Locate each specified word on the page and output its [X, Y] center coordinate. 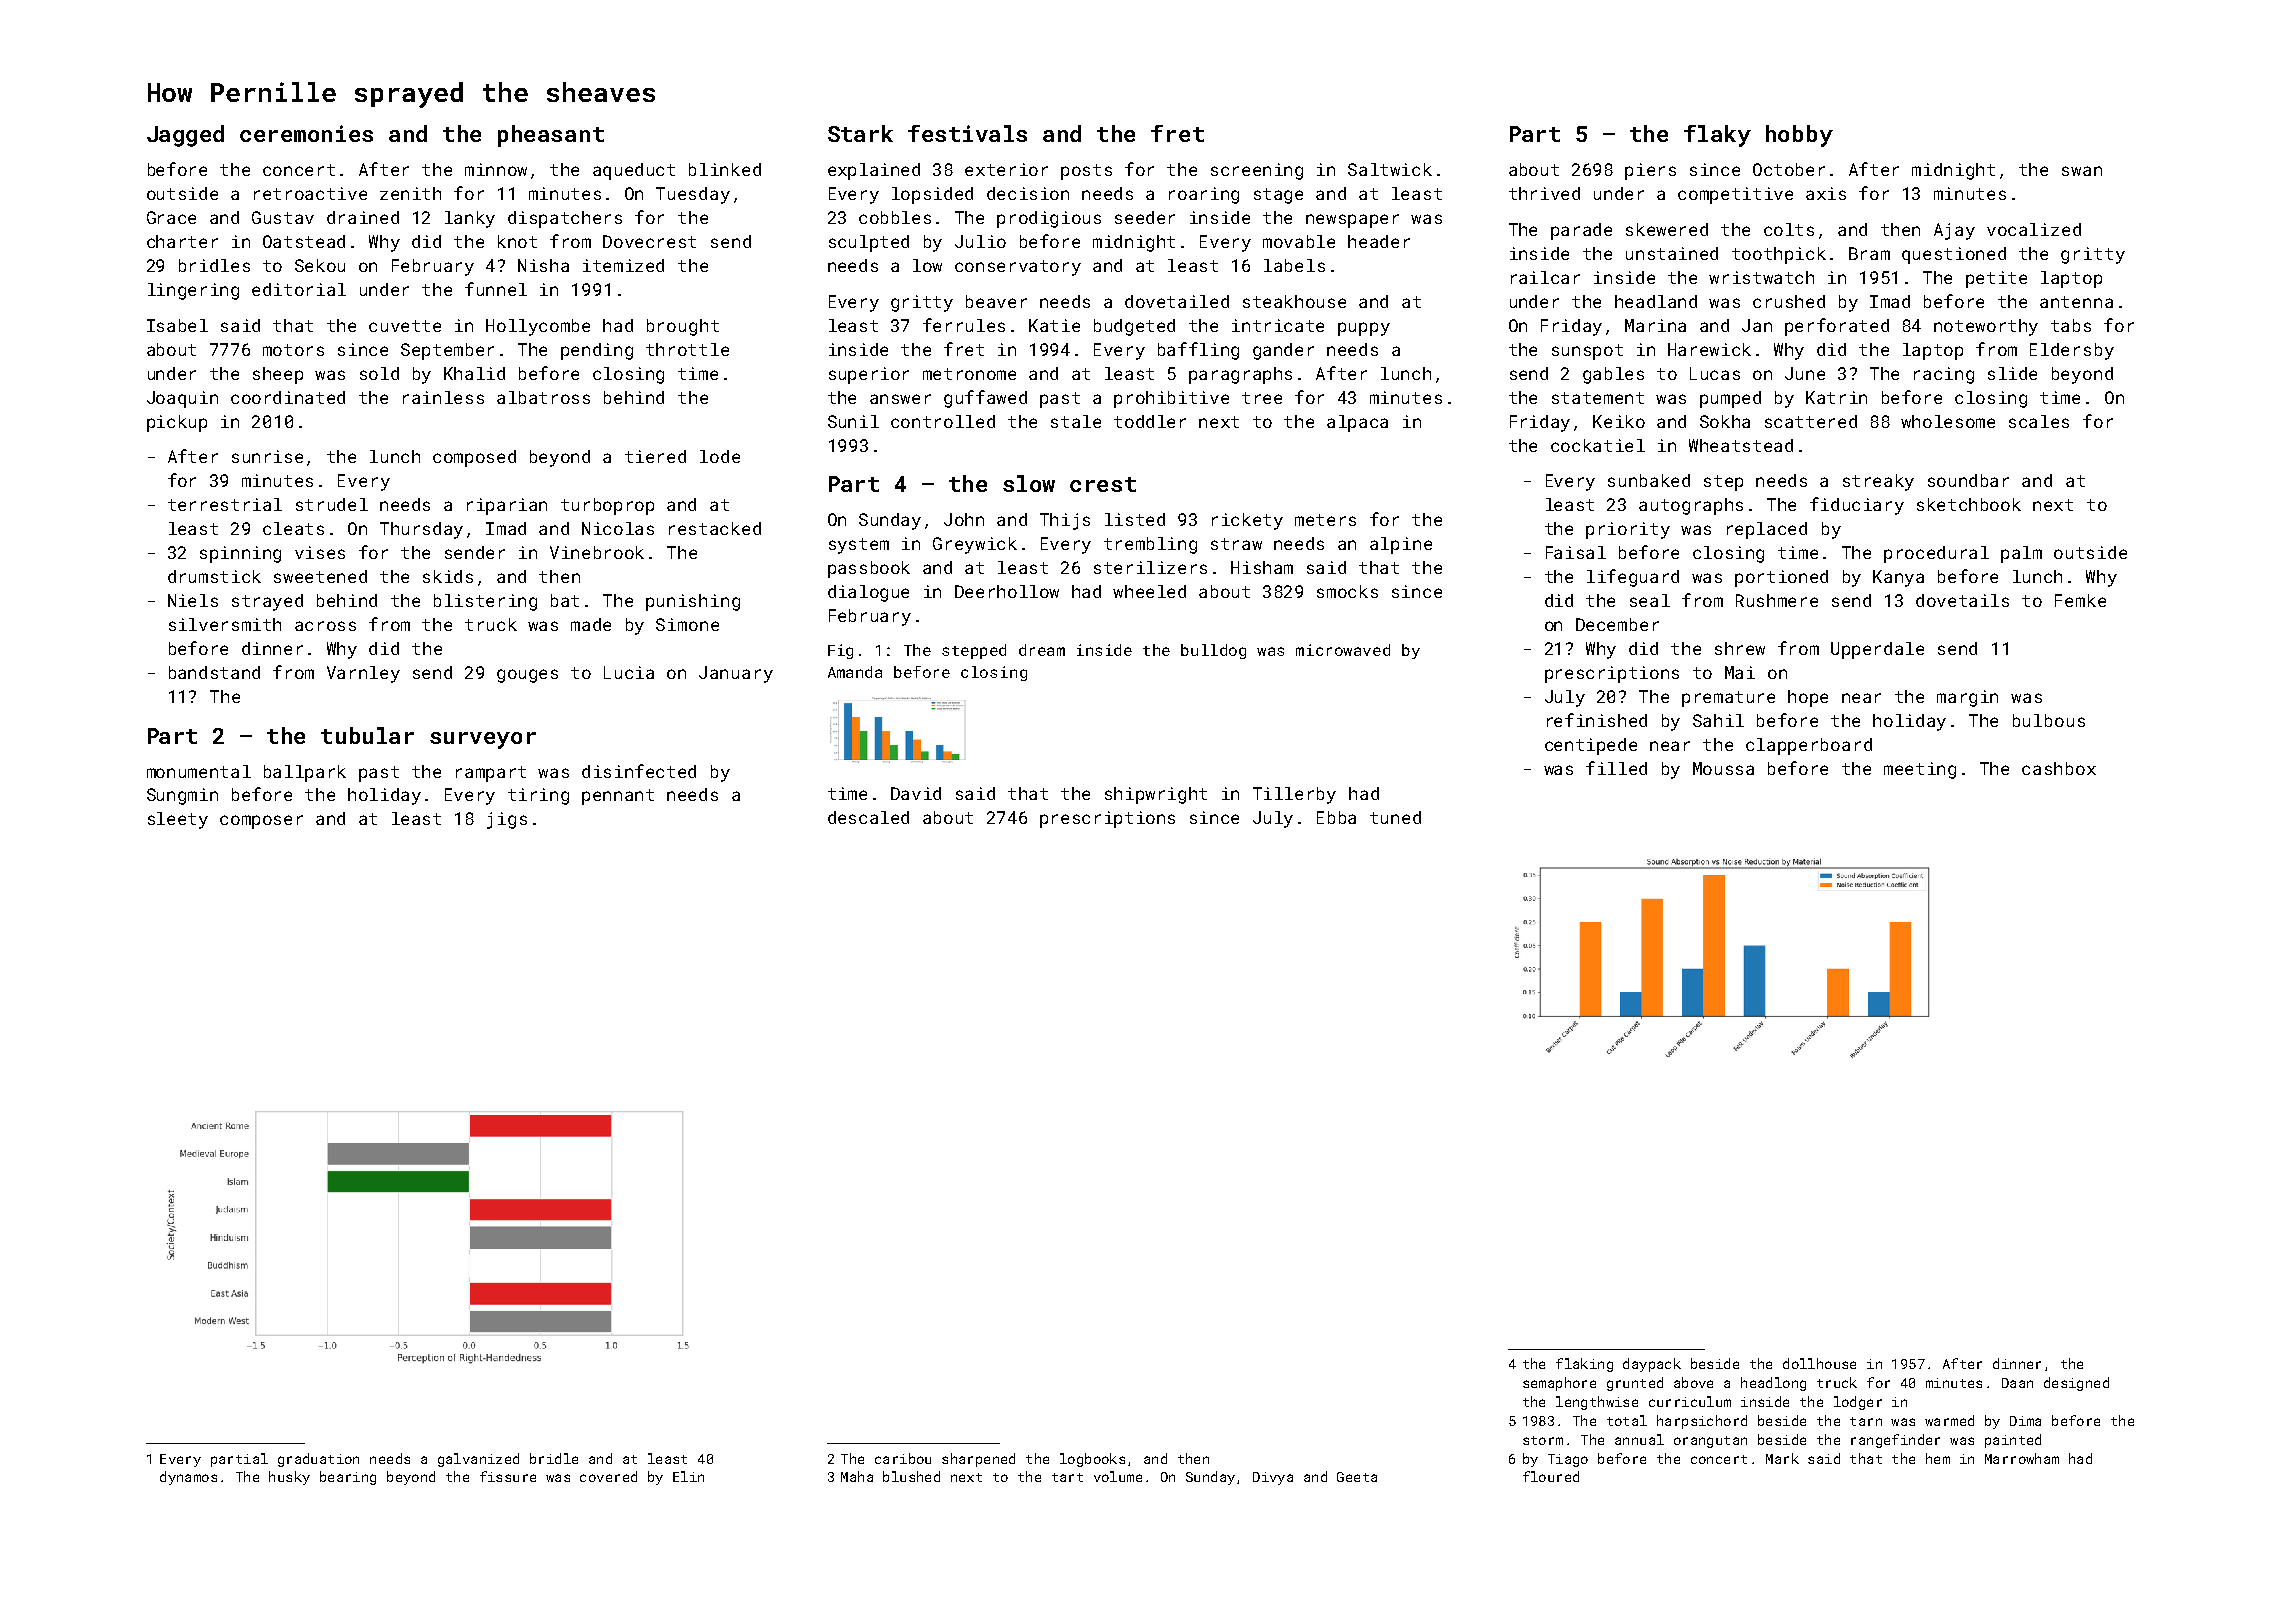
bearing [348, 1478]
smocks [1347, 591]
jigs [507, 820]
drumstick [214, 576]
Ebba [1336, 817]
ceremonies [306, 133]
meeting [1920, 770]
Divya [1273, 1478]
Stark [860, 133]
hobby [1799, 136]
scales [2039, 421]
